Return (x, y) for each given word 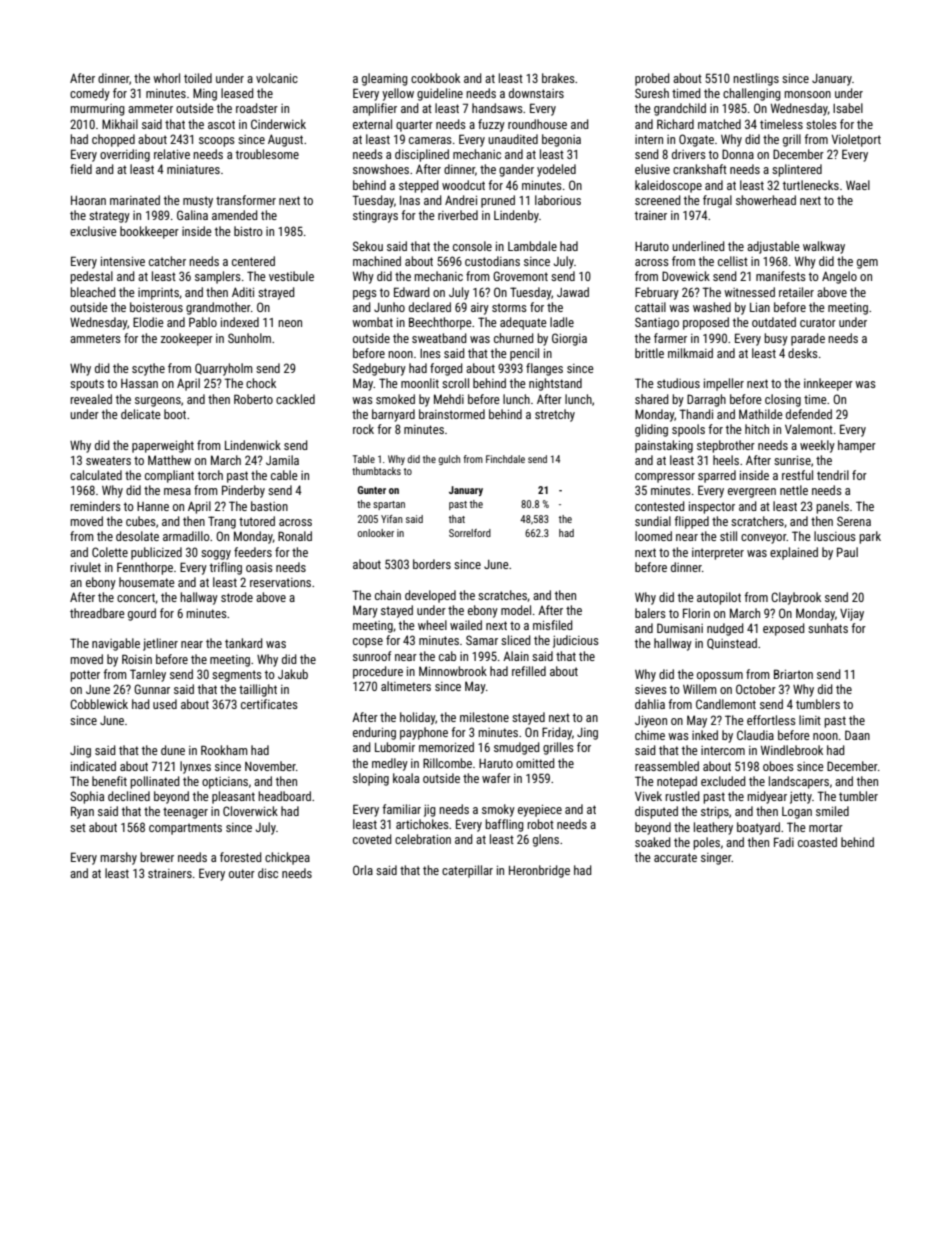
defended (809, 414)
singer (716, 859)
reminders (95, 506)
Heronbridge (539, 871)
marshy (118, 858)
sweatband (439, 338)
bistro (248, 231)
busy (776, 339)
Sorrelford (470, 533)
